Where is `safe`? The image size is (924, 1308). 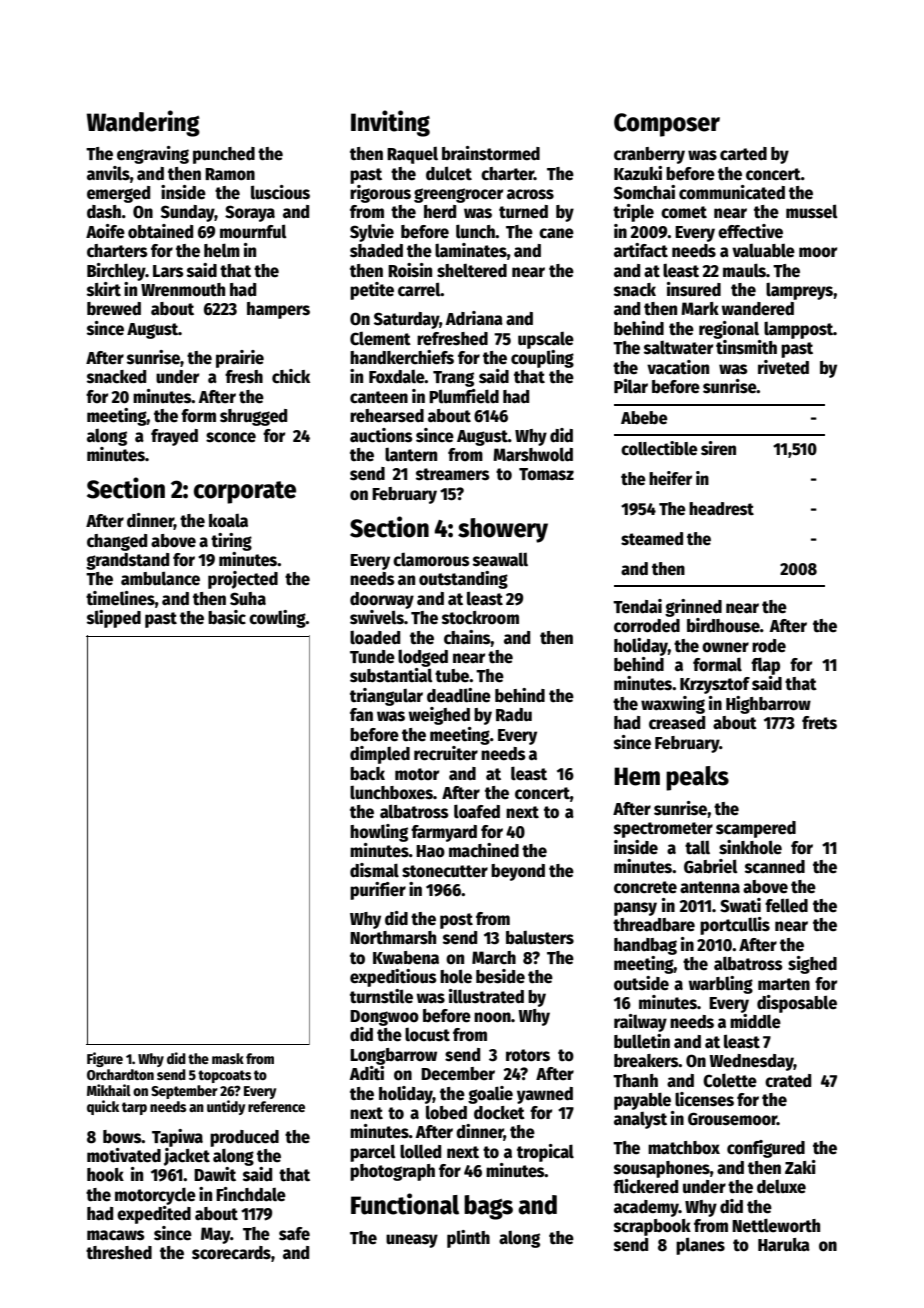 safe is located at coordinates (294, 1234).
